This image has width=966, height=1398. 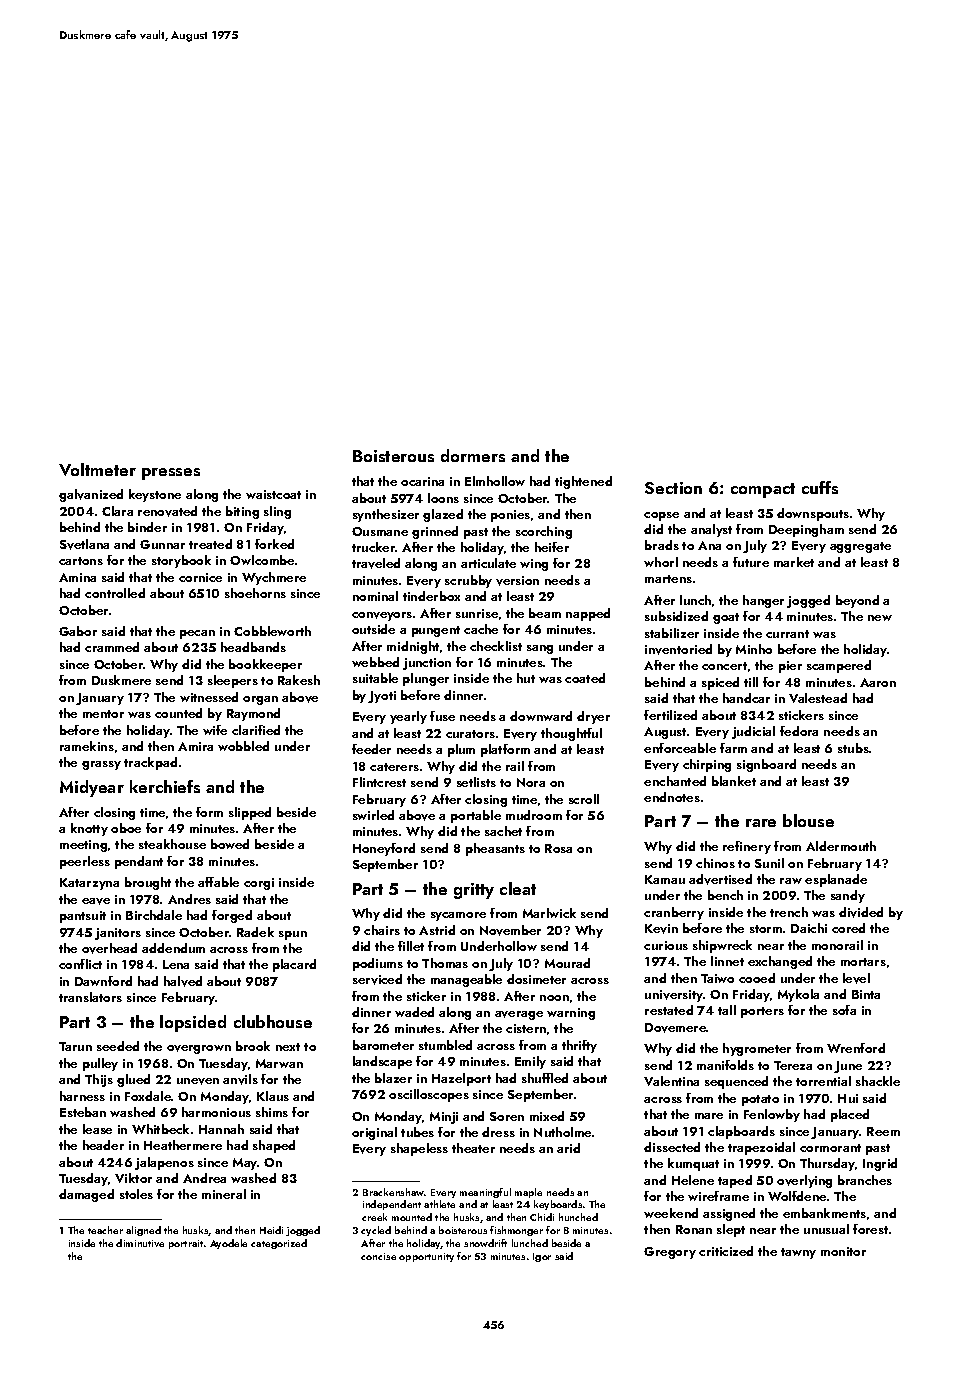 I want to click on diminutive, so click(x=140, y=1243).
